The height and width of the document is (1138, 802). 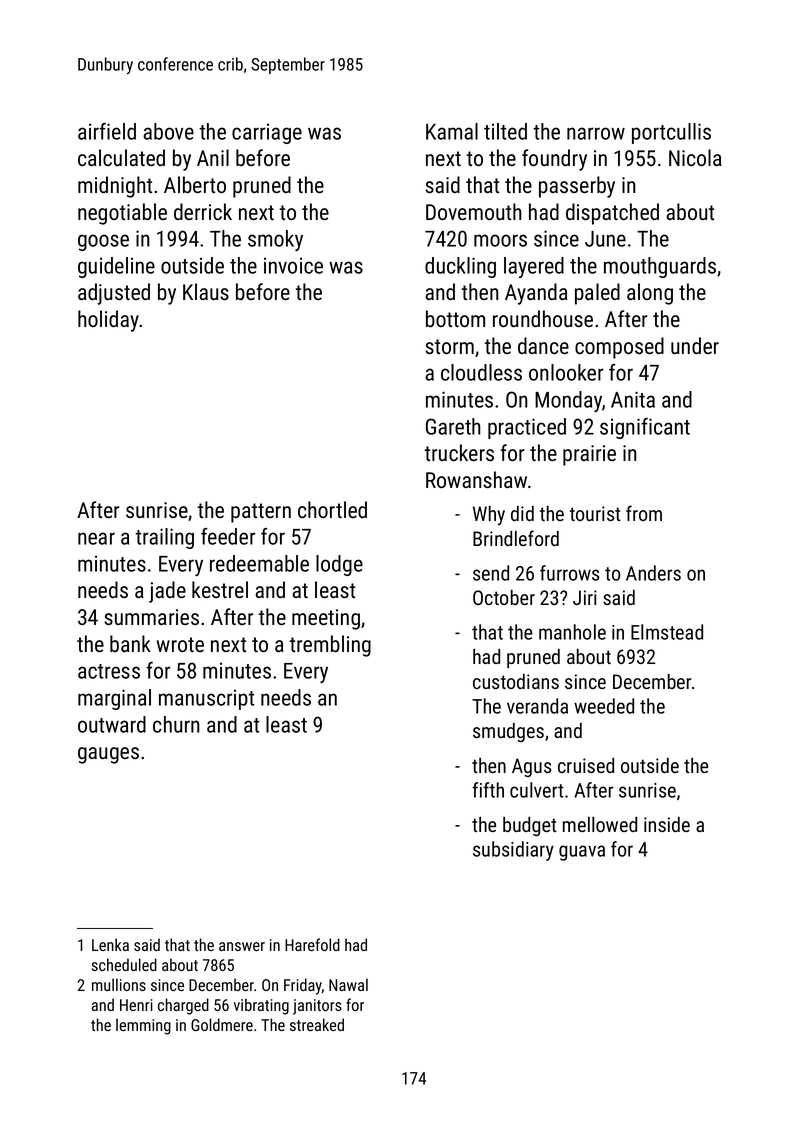 What do you see at coordinates (452, 131) in the document?
I see `Kamal` at bounding box center [452, 131].
